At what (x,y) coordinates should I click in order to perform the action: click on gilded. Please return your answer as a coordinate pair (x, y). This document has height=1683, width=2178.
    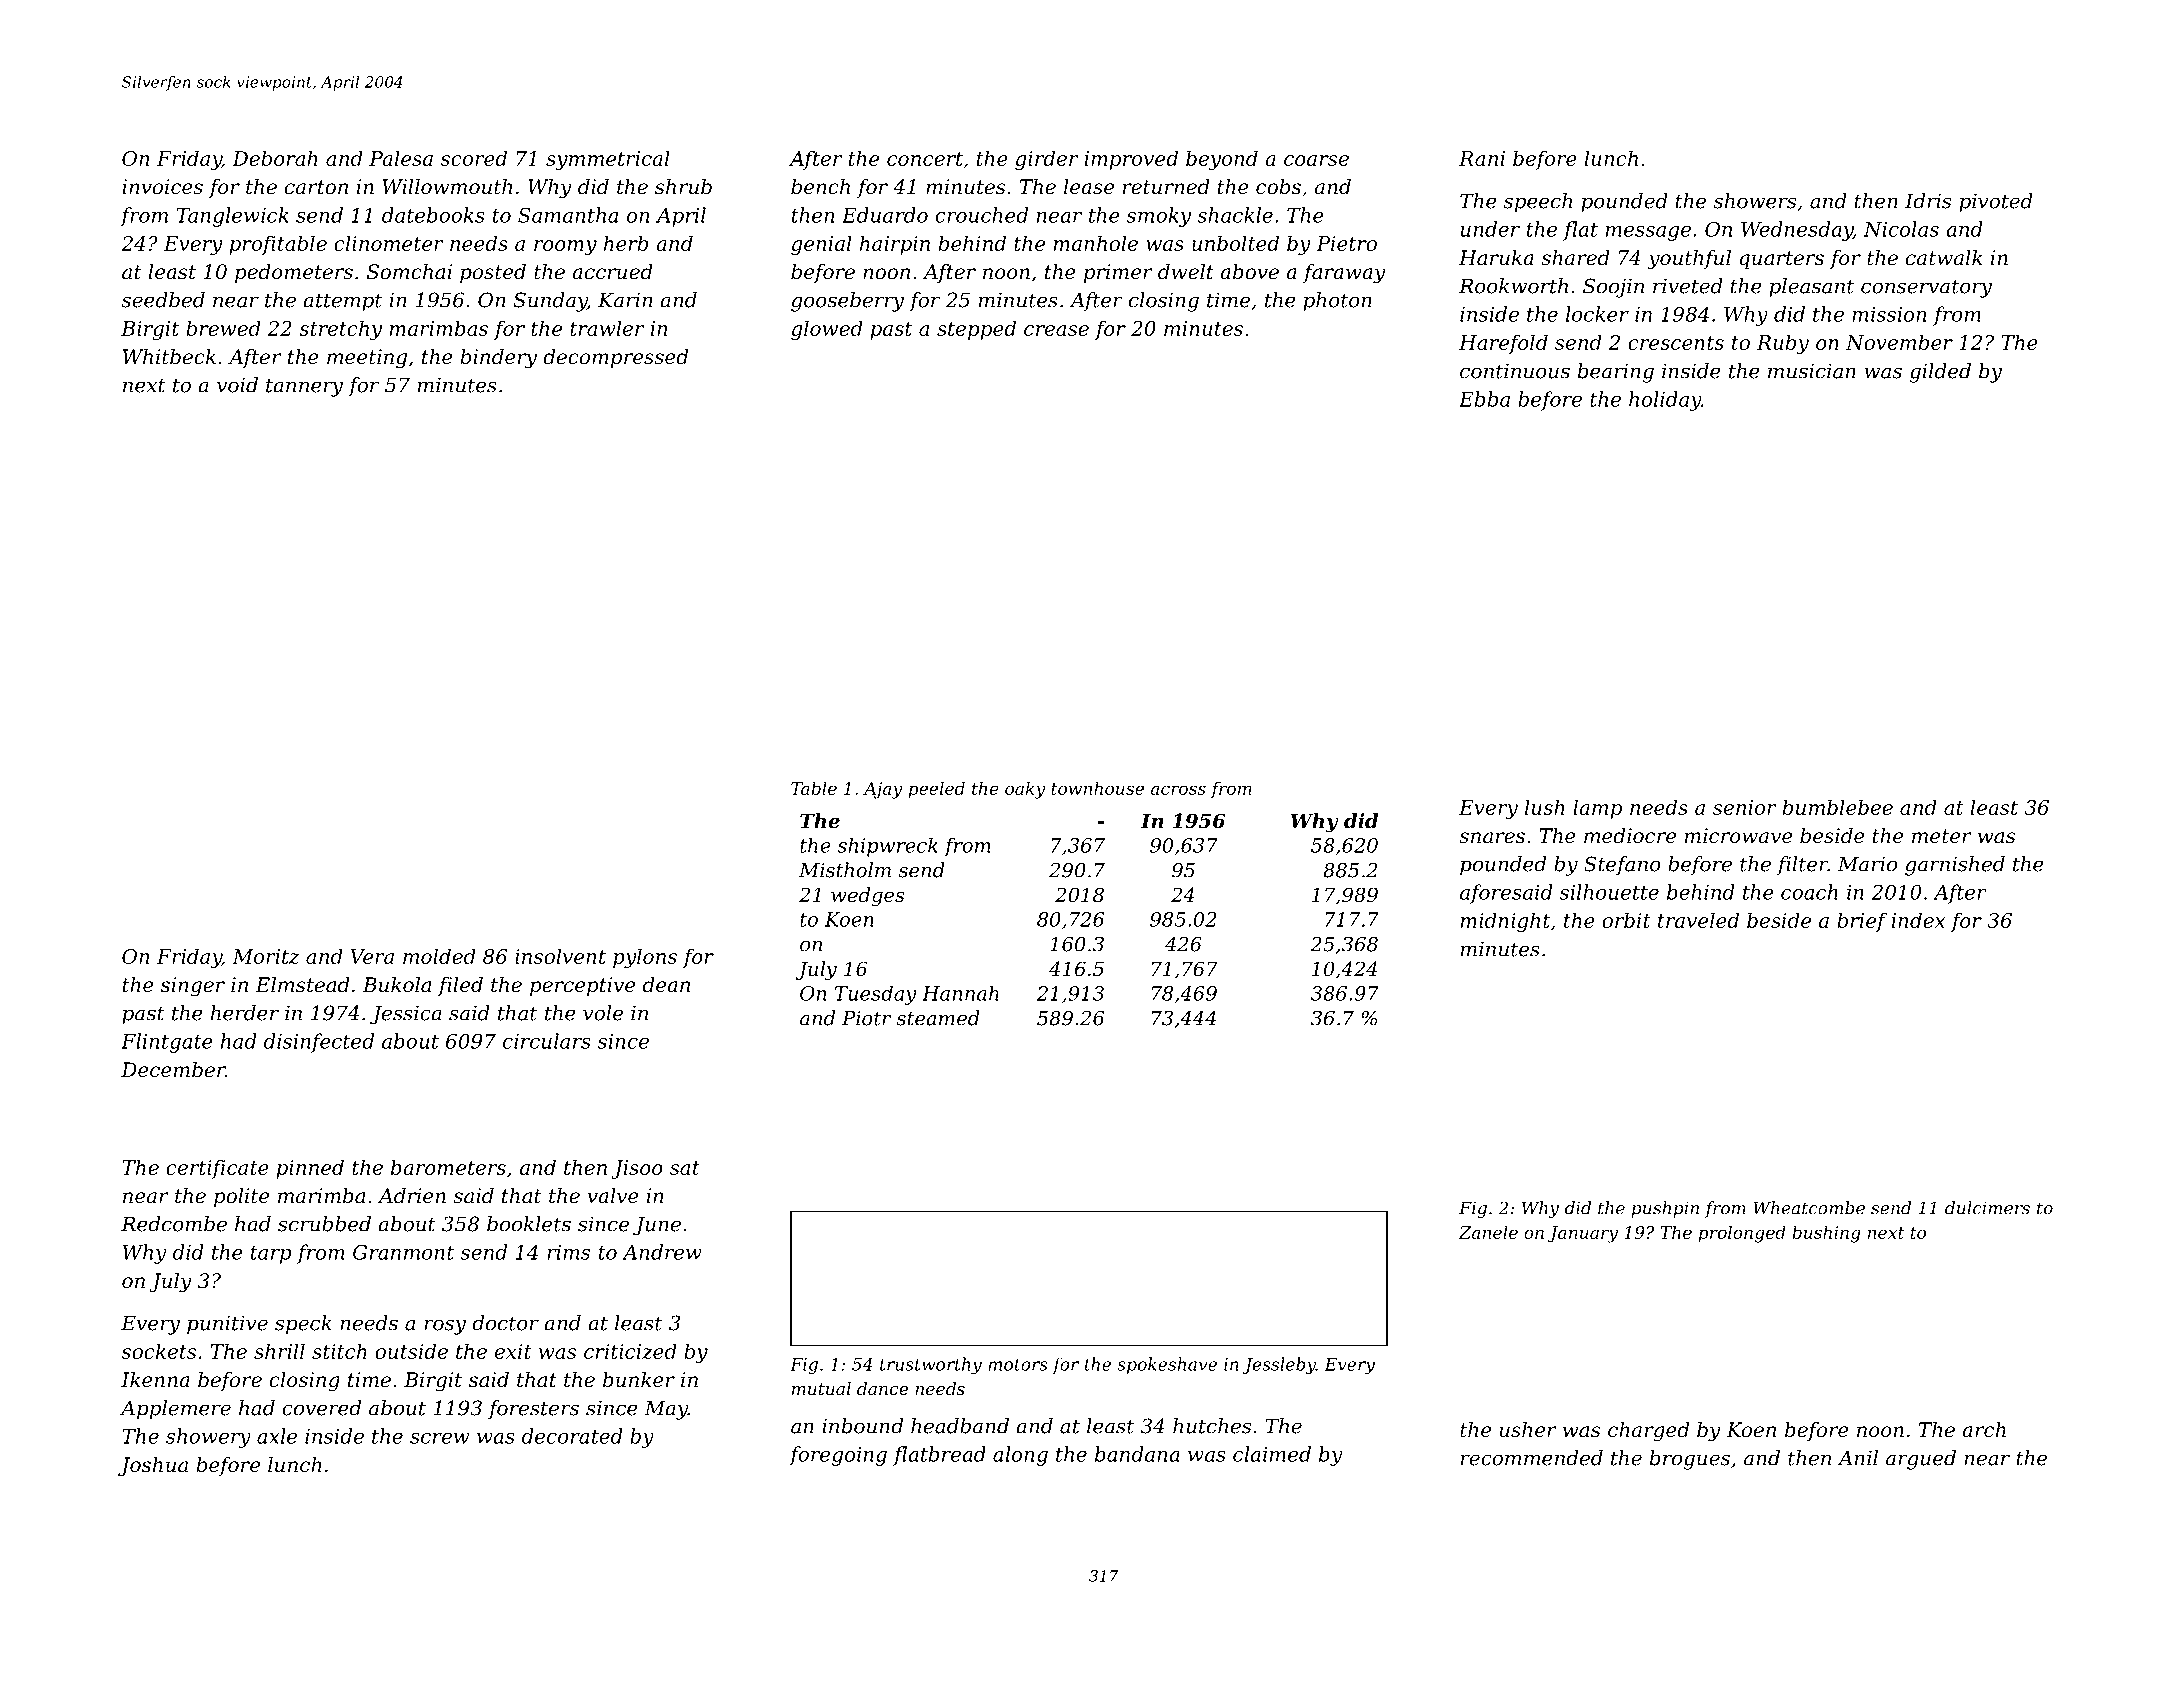
    Looking at the image, I should click on (1940, 373).
